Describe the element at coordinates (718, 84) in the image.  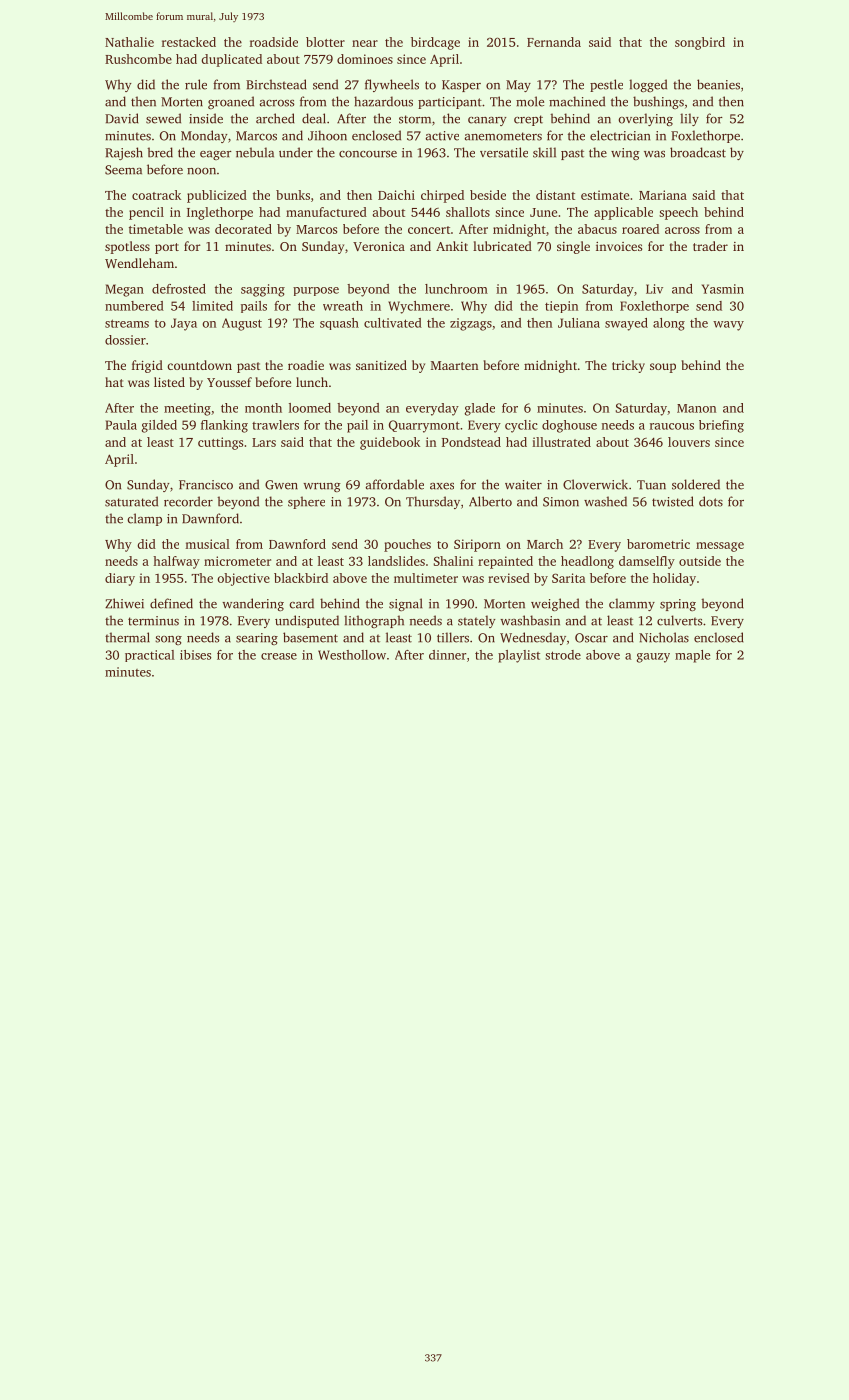
I see `beanies` at that location.
